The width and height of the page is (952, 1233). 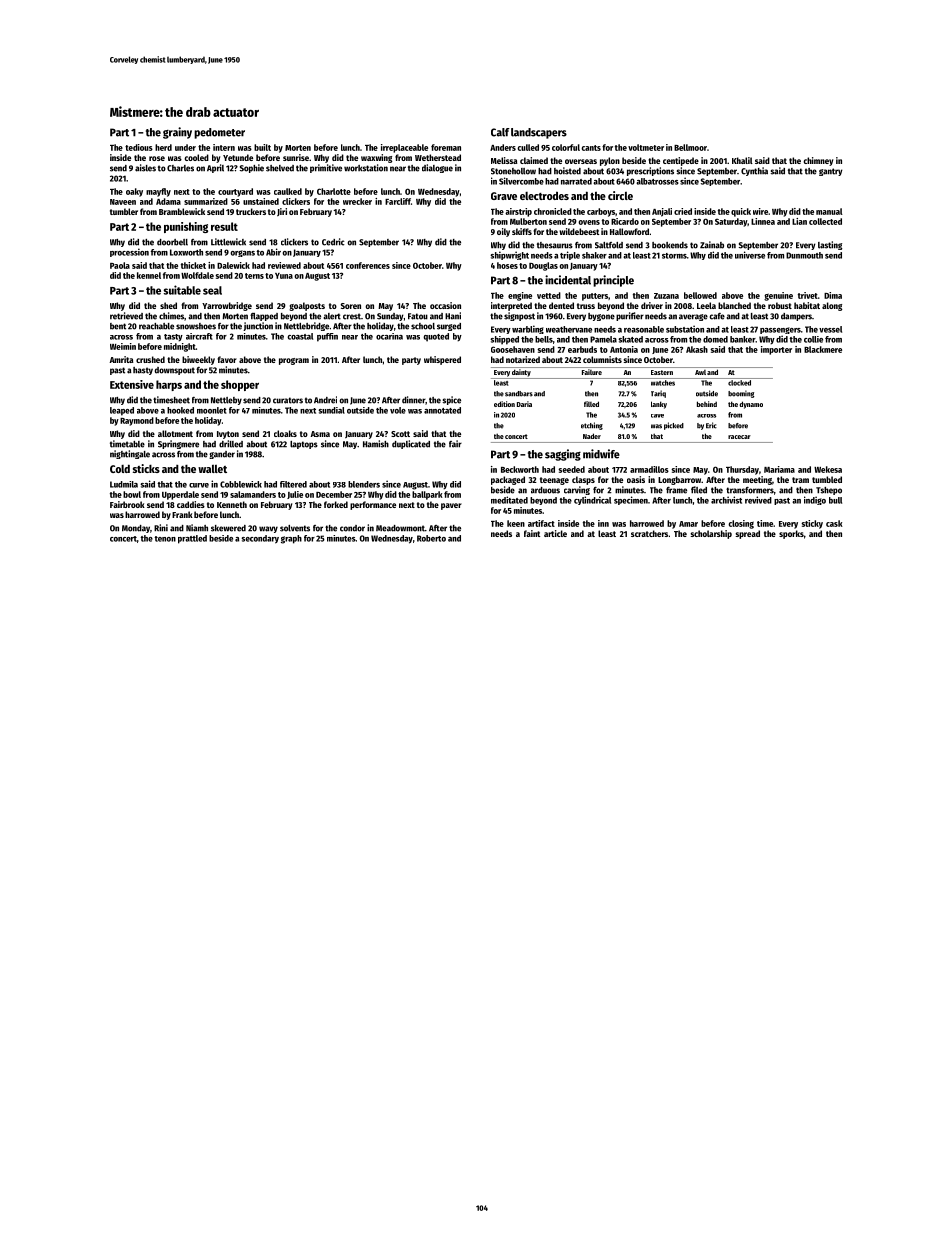 I want to click on banker, so click(x=742, y=339).
